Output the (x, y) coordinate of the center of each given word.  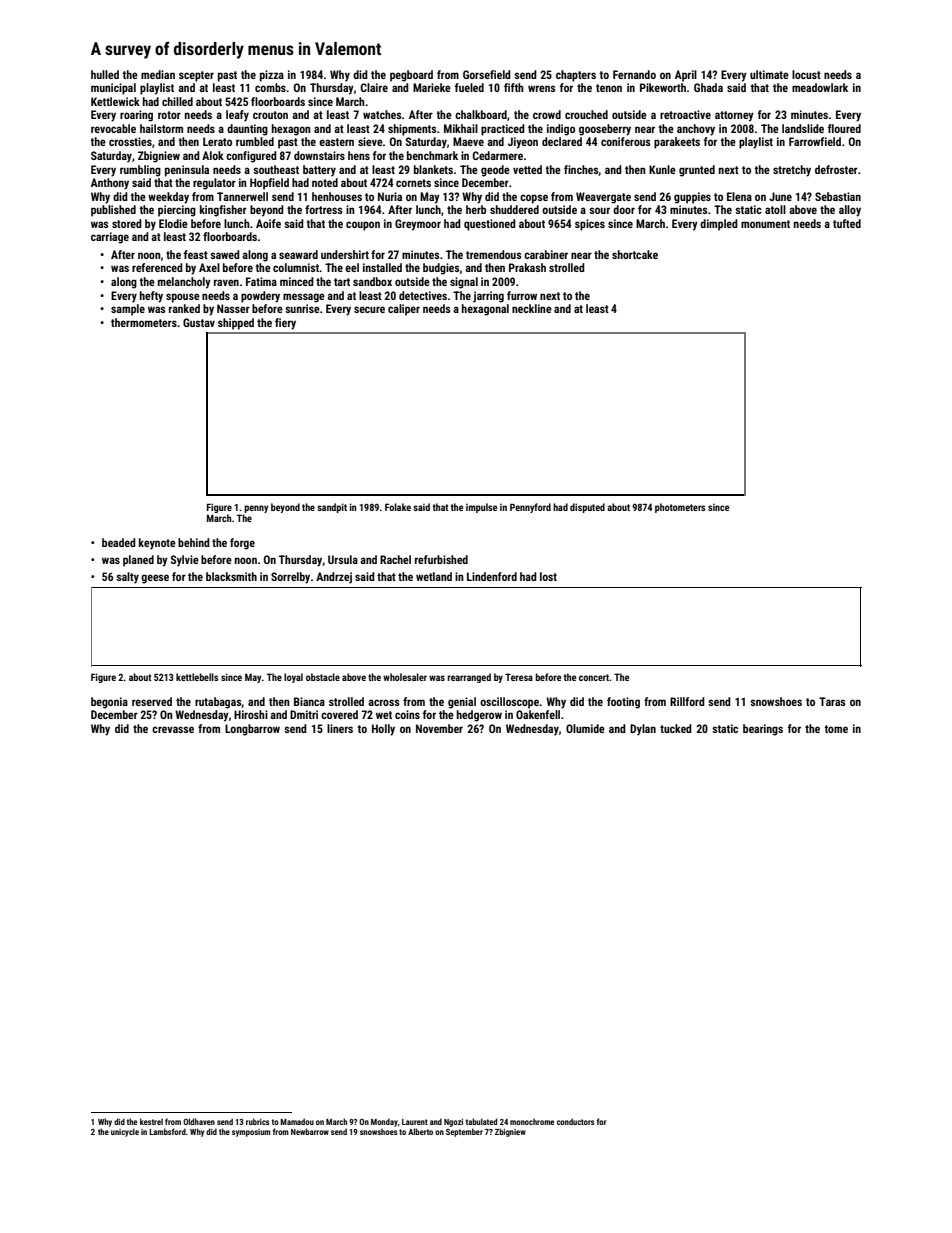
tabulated (481, 1121)
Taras (832, 701)
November (439, 728)
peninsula (187, 171)
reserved (152, 701)
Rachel (395, 559)
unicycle (125, 1132)
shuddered (514, 209)
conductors (576, 1121)
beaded (119, 542)
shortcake (635, 254)
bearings (763, 730)
